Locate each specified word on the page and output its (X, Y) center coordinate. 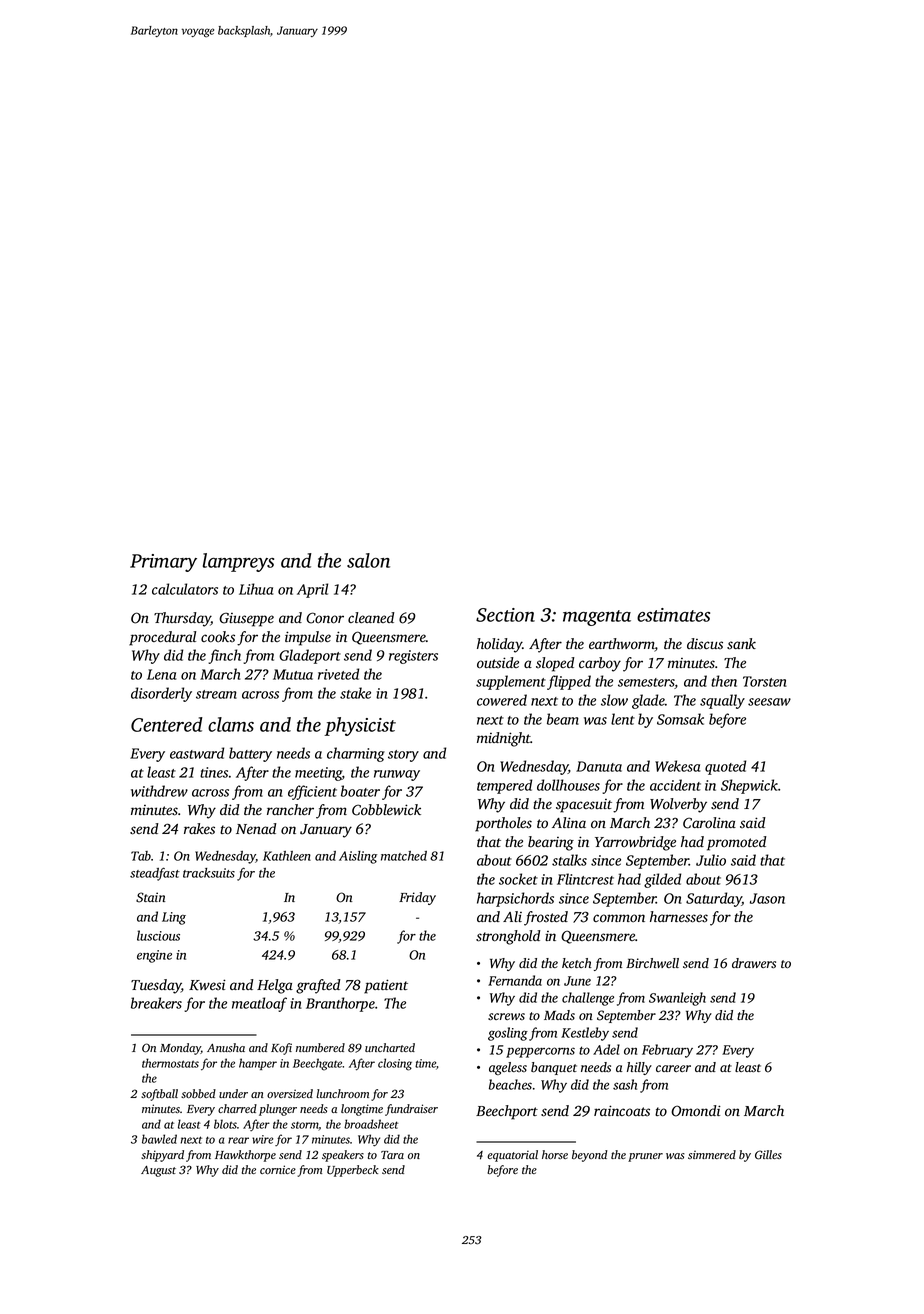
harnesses (679, 917)
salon (368, 560)
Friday (417, 898)
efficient (312, 792)
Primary (163, 563)
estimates (673, 615)
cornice (278, 1169)
